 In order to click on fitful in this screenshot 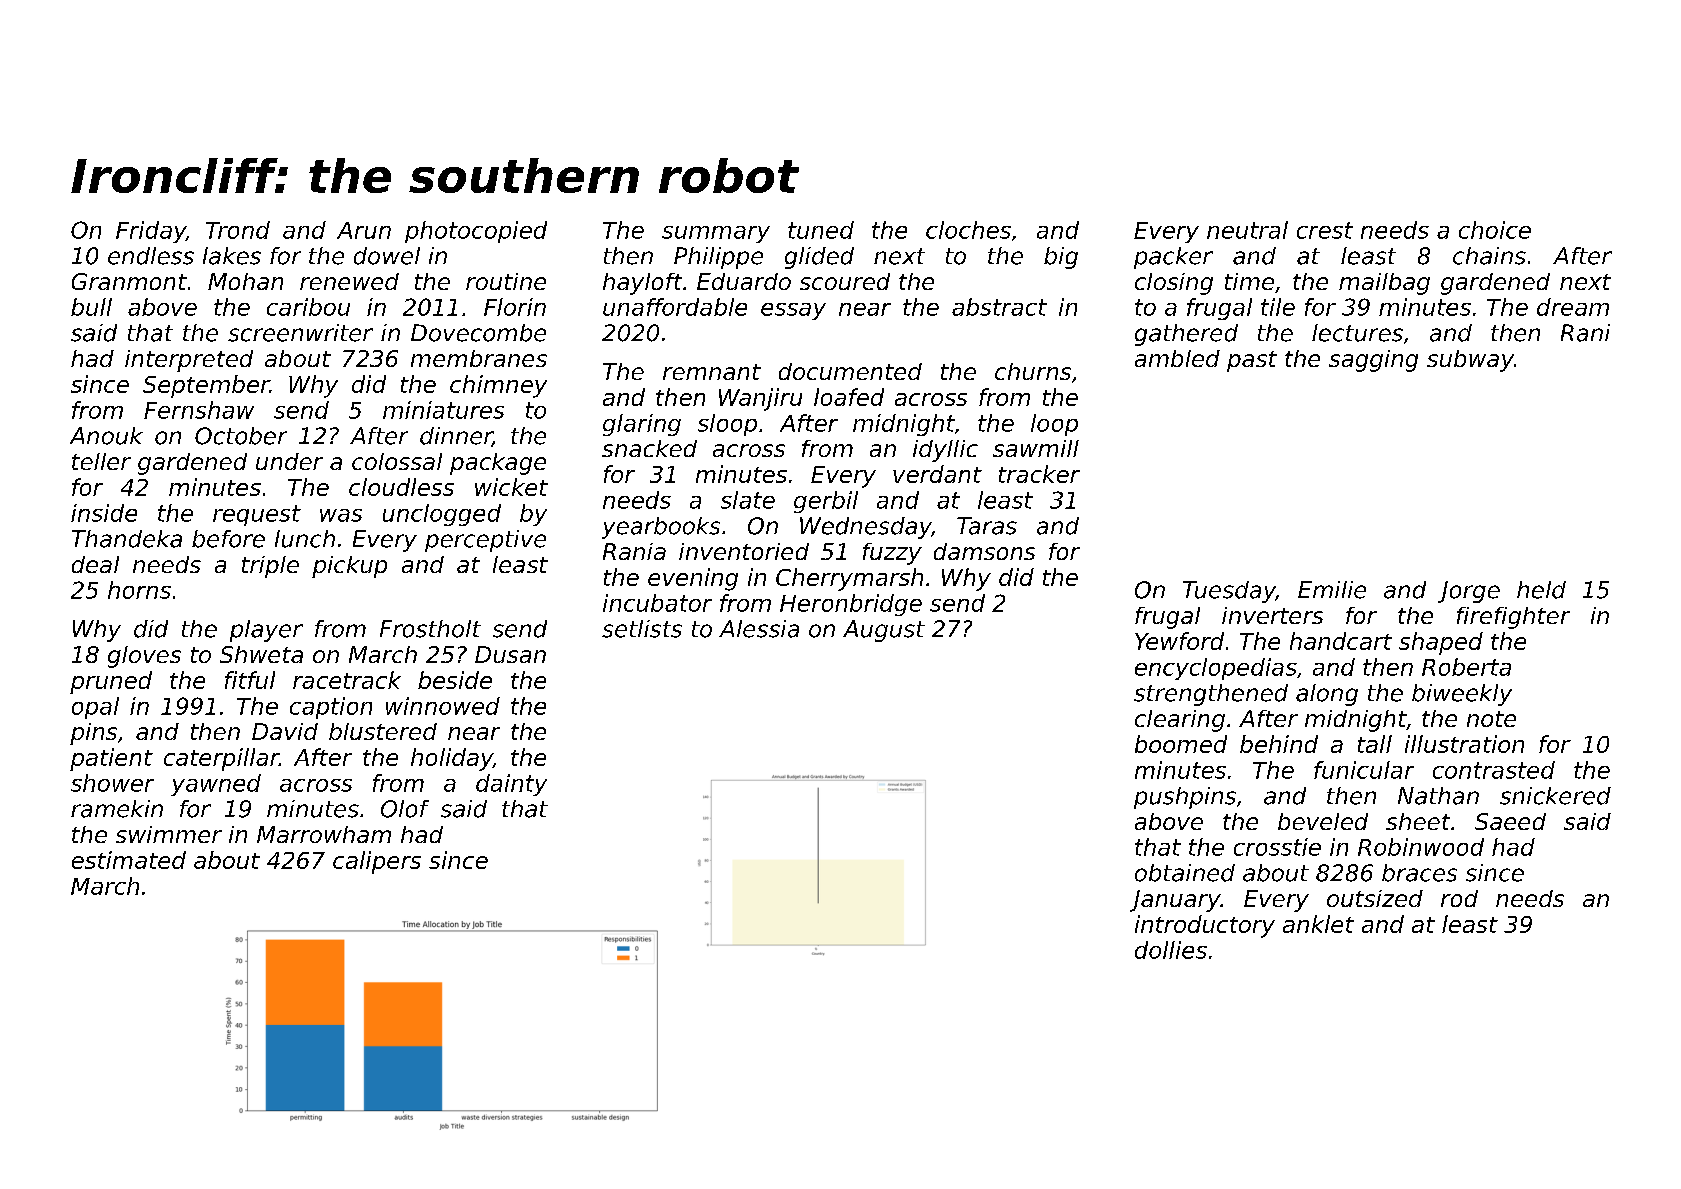, I will do `click(250, 680)`.
